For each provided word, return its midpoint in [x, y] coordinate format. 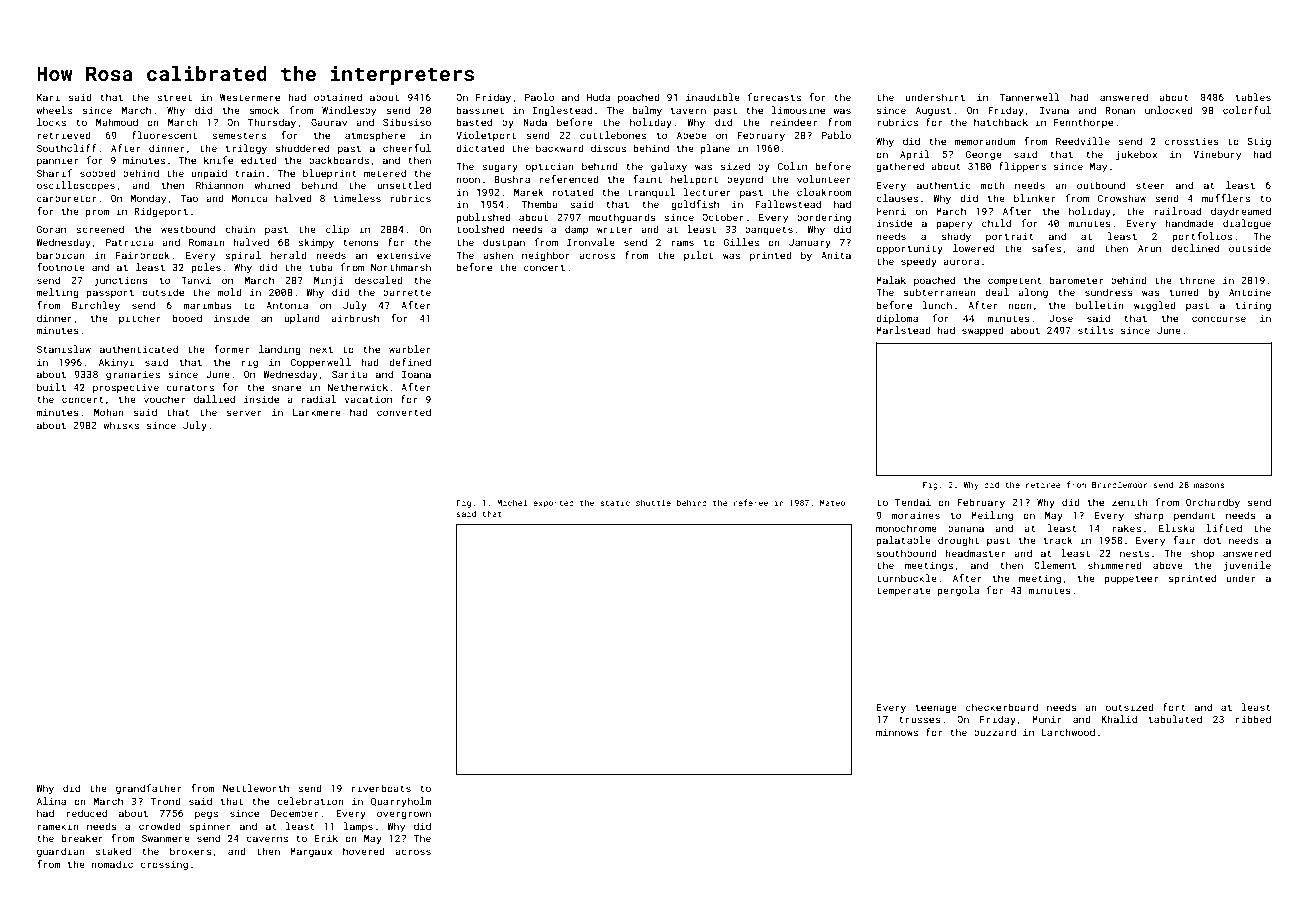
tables [1253, 97]
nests [1134, 553]
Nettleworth [256, 788]
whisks [121, 425]
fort [1174, 707]
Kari [48, 97]
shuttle [653, 502]
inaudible [713, 97]
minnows [897, 732]
